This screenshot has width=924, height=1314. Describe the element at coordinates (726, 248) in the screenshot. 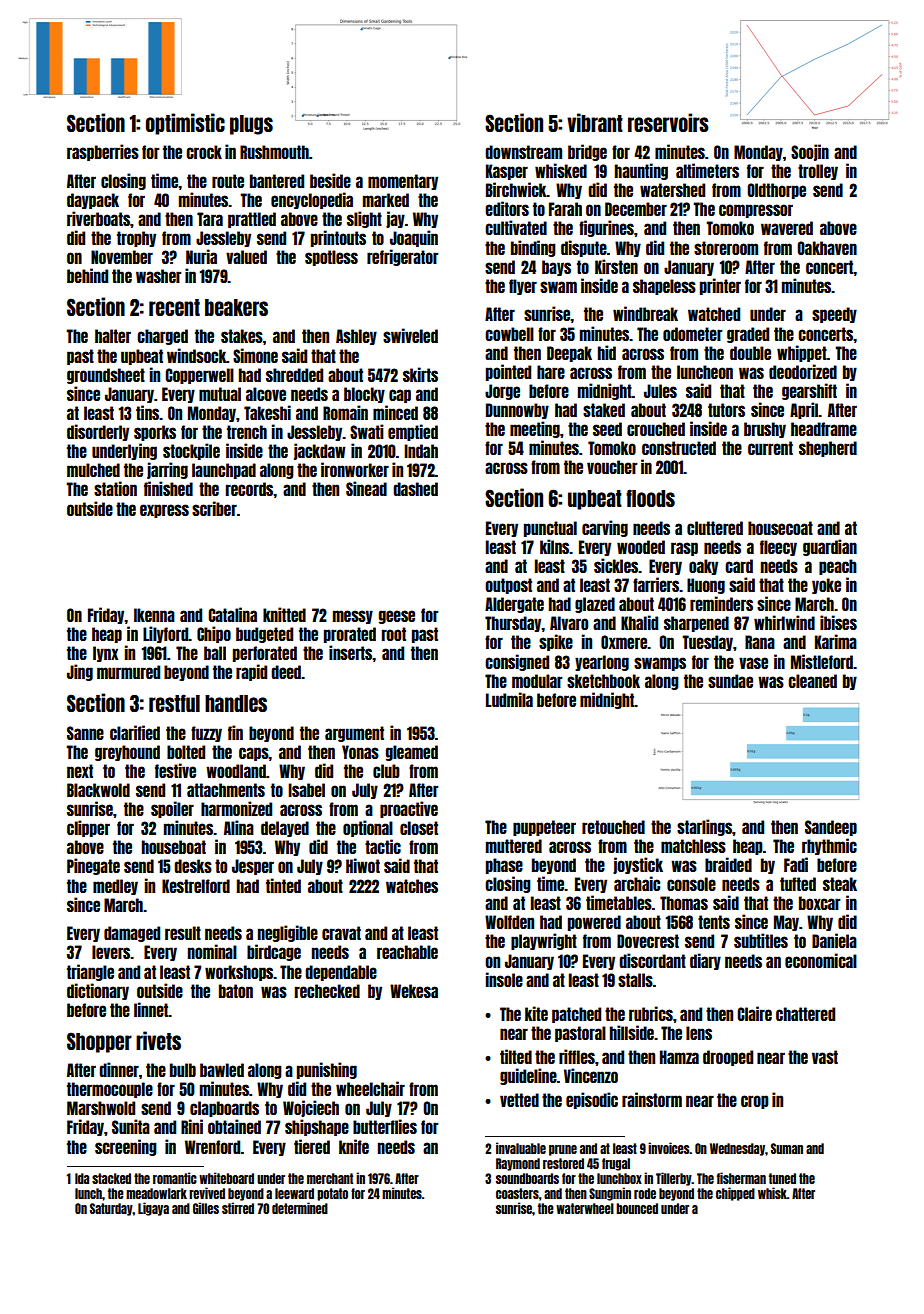

I see `storeroom` at that location.
